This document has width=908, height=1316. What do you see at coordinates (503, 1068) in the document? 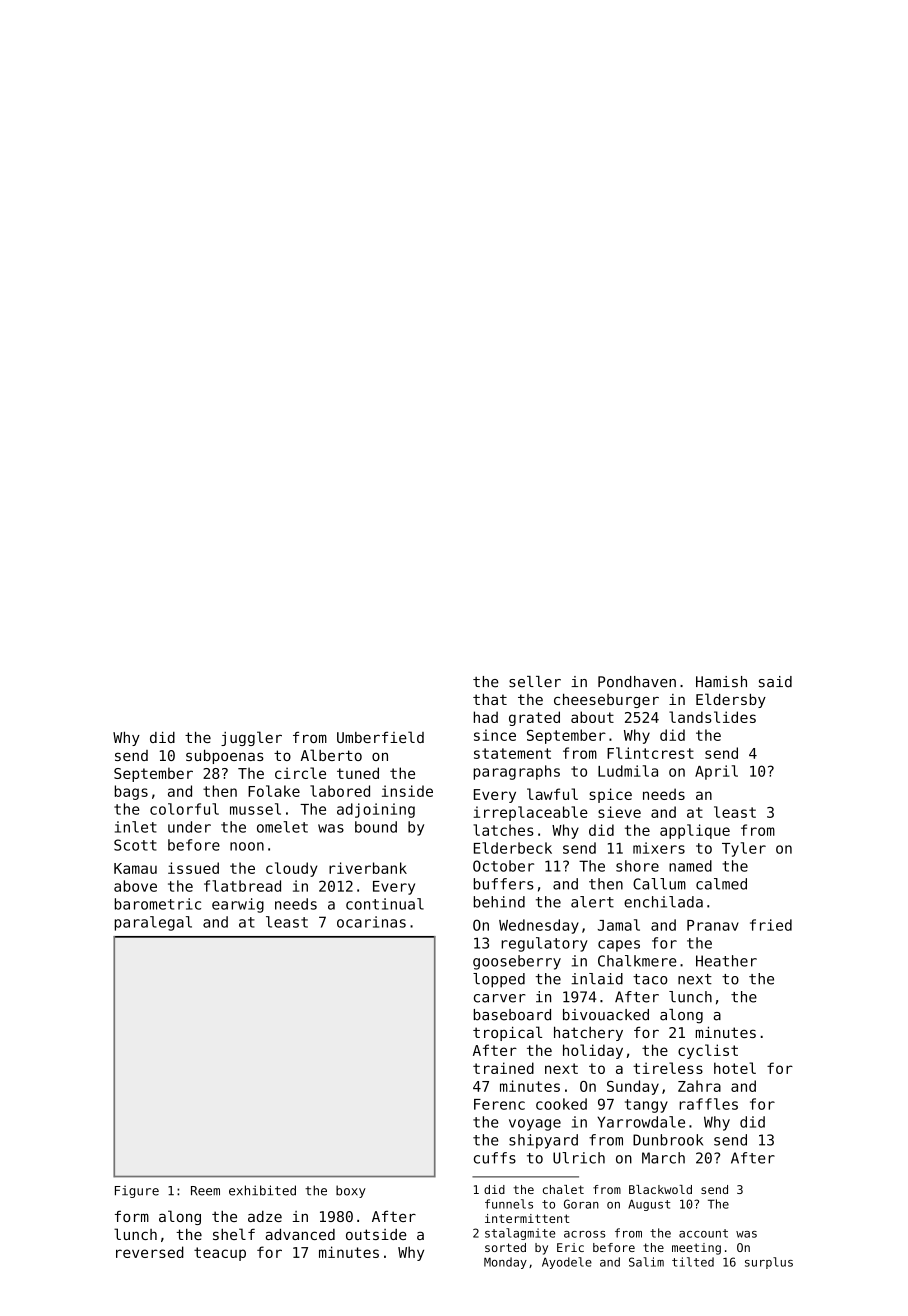
I see `trained` at bounding box center [503, 1068].
